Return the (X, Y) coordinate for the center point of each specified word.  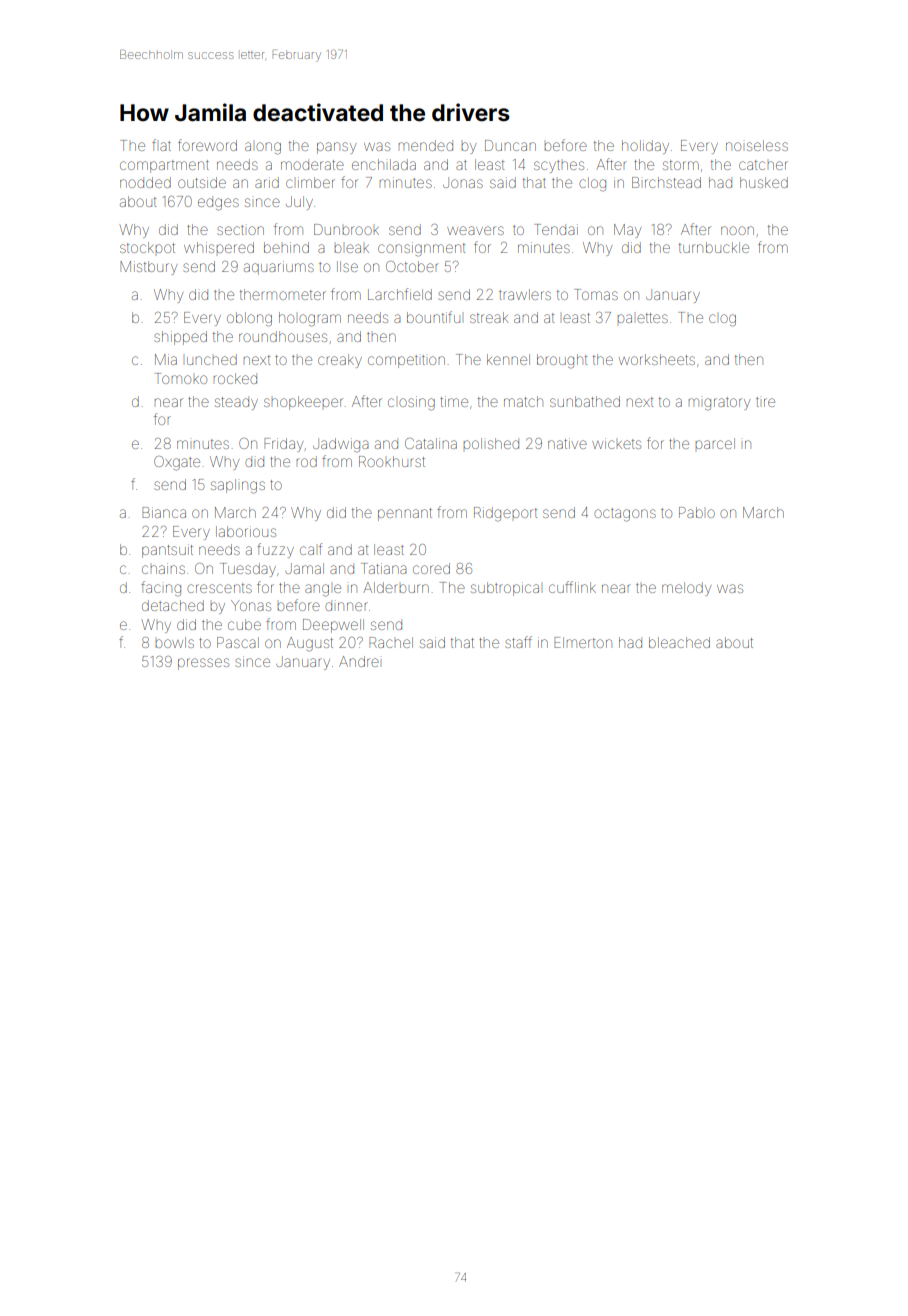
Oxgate (177, 463)
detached (173, 605)
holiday (645, 147)
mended (425, 145)
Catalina (431, 443)
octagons (625, 515)
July (299, 203)
